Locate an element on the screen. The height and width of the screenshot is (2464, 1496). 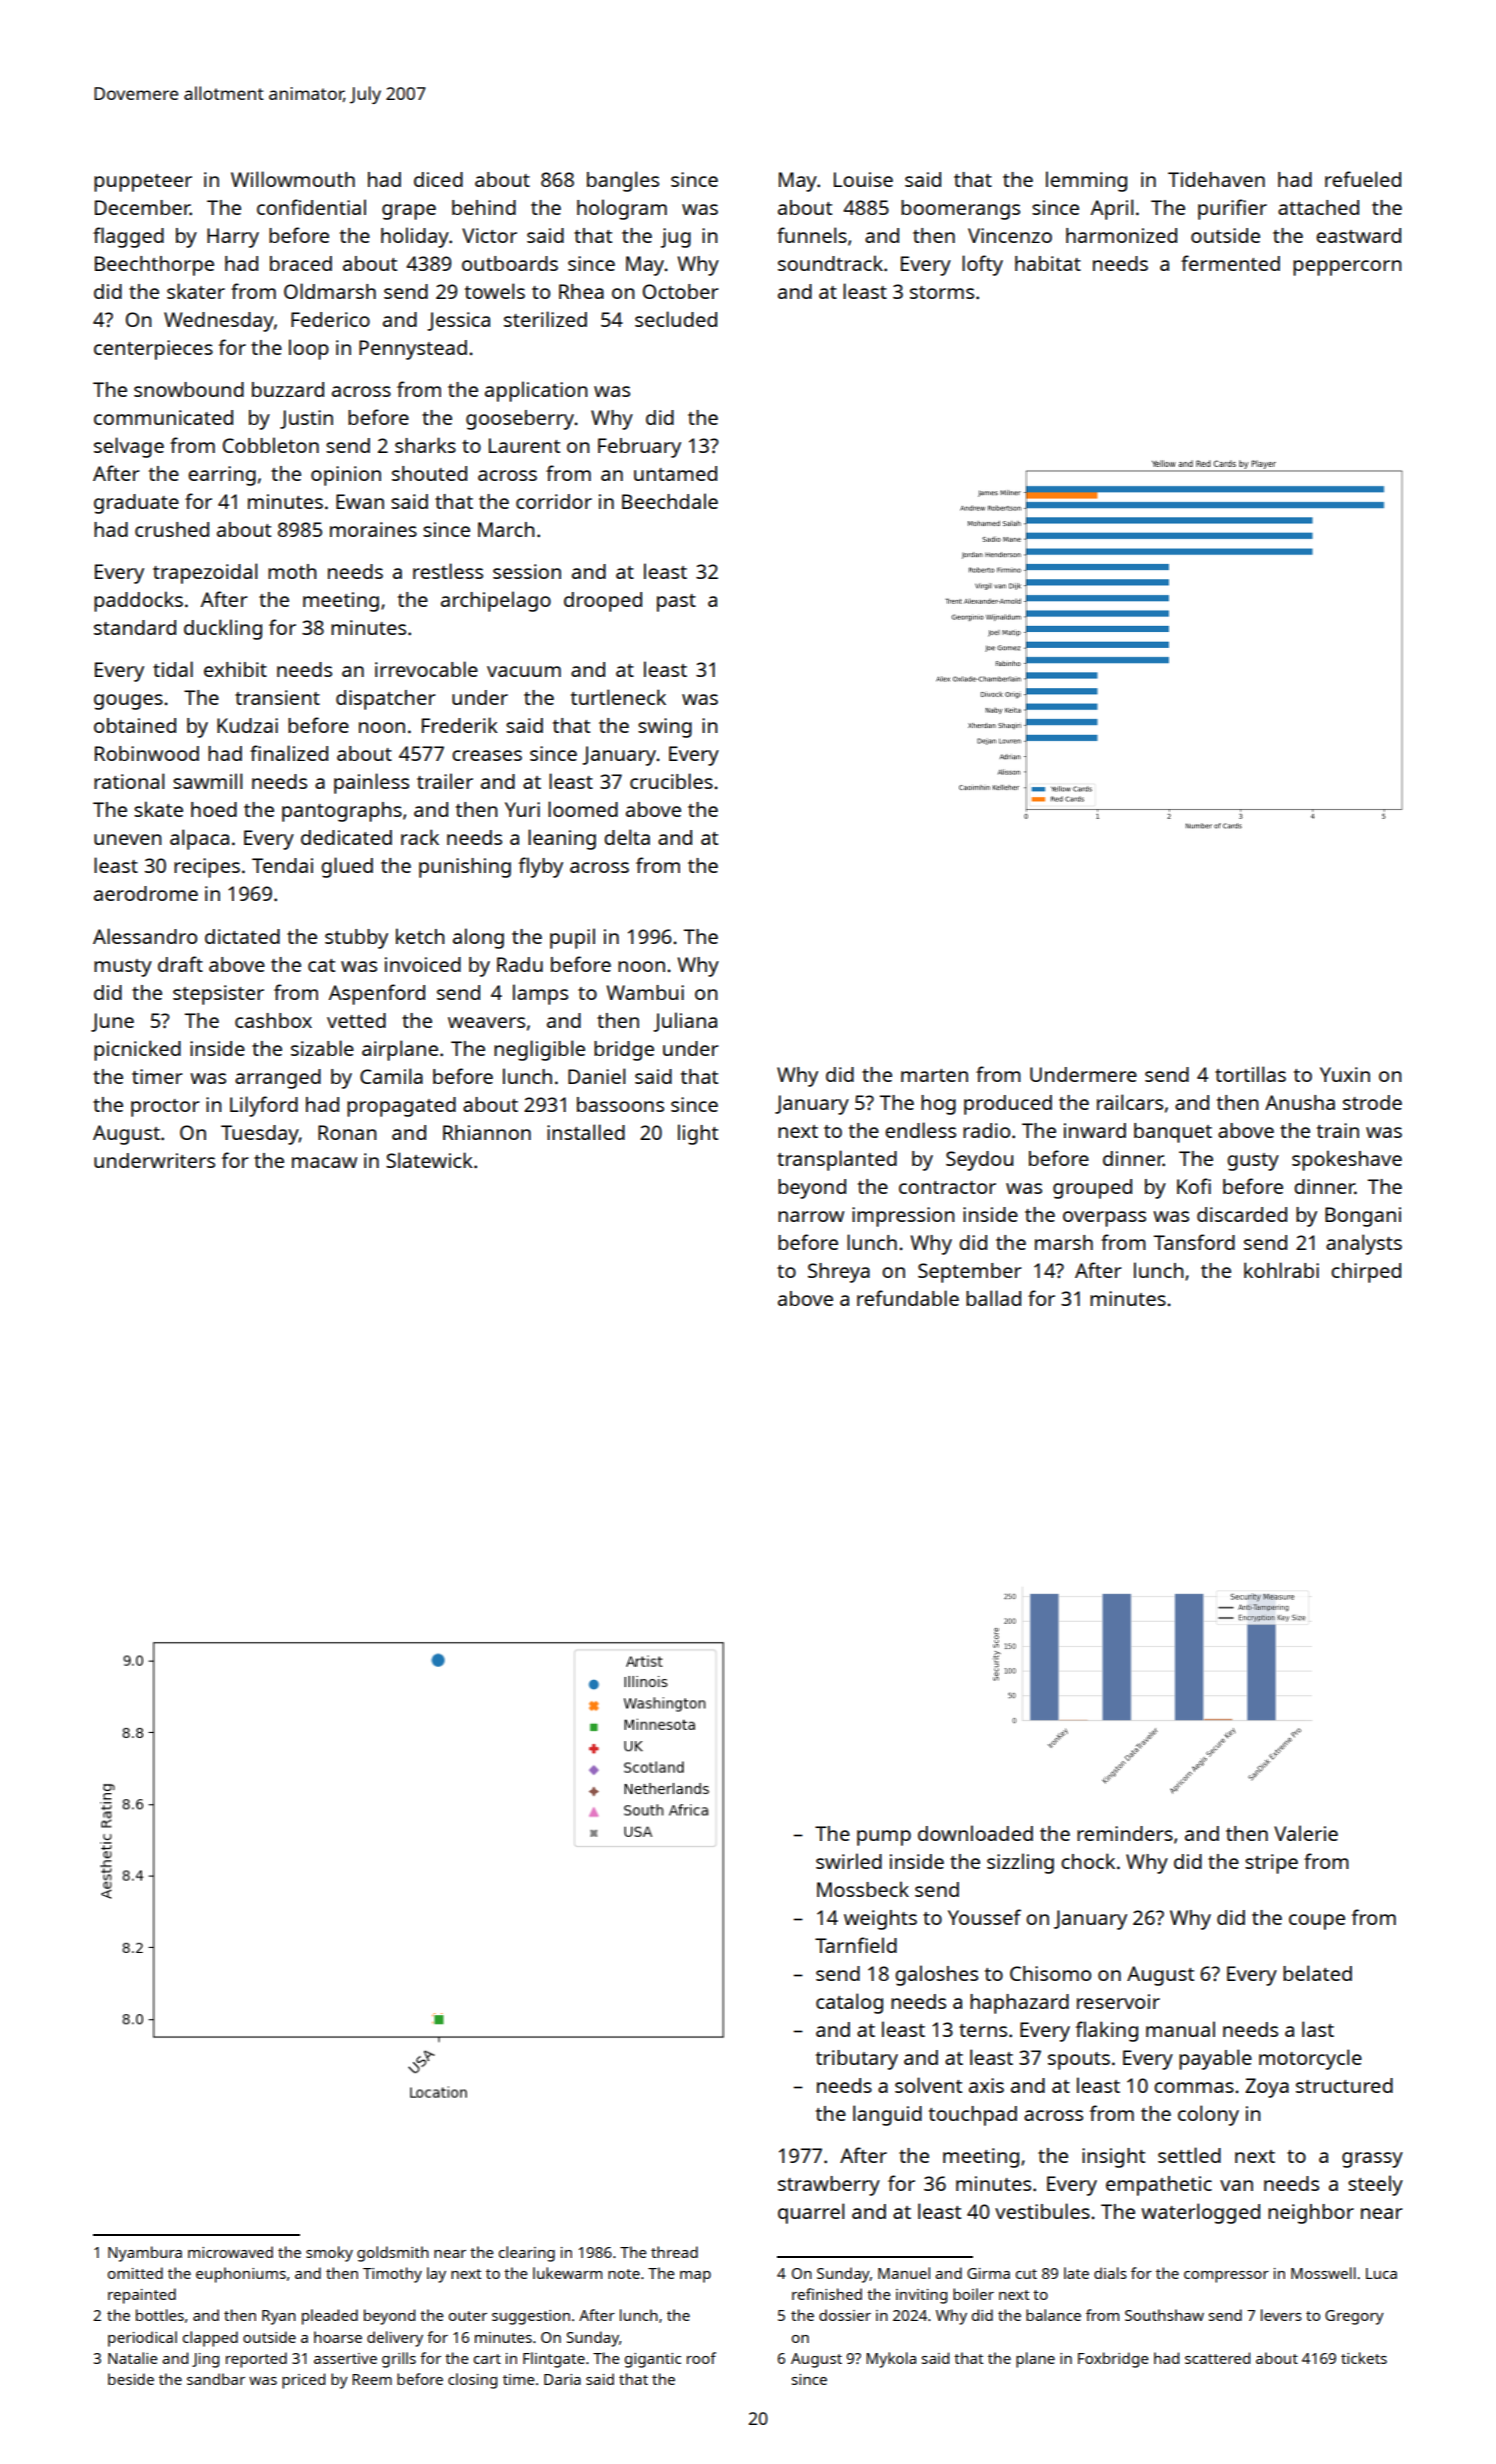
Daniel is located at coordinates (596, 1076).
